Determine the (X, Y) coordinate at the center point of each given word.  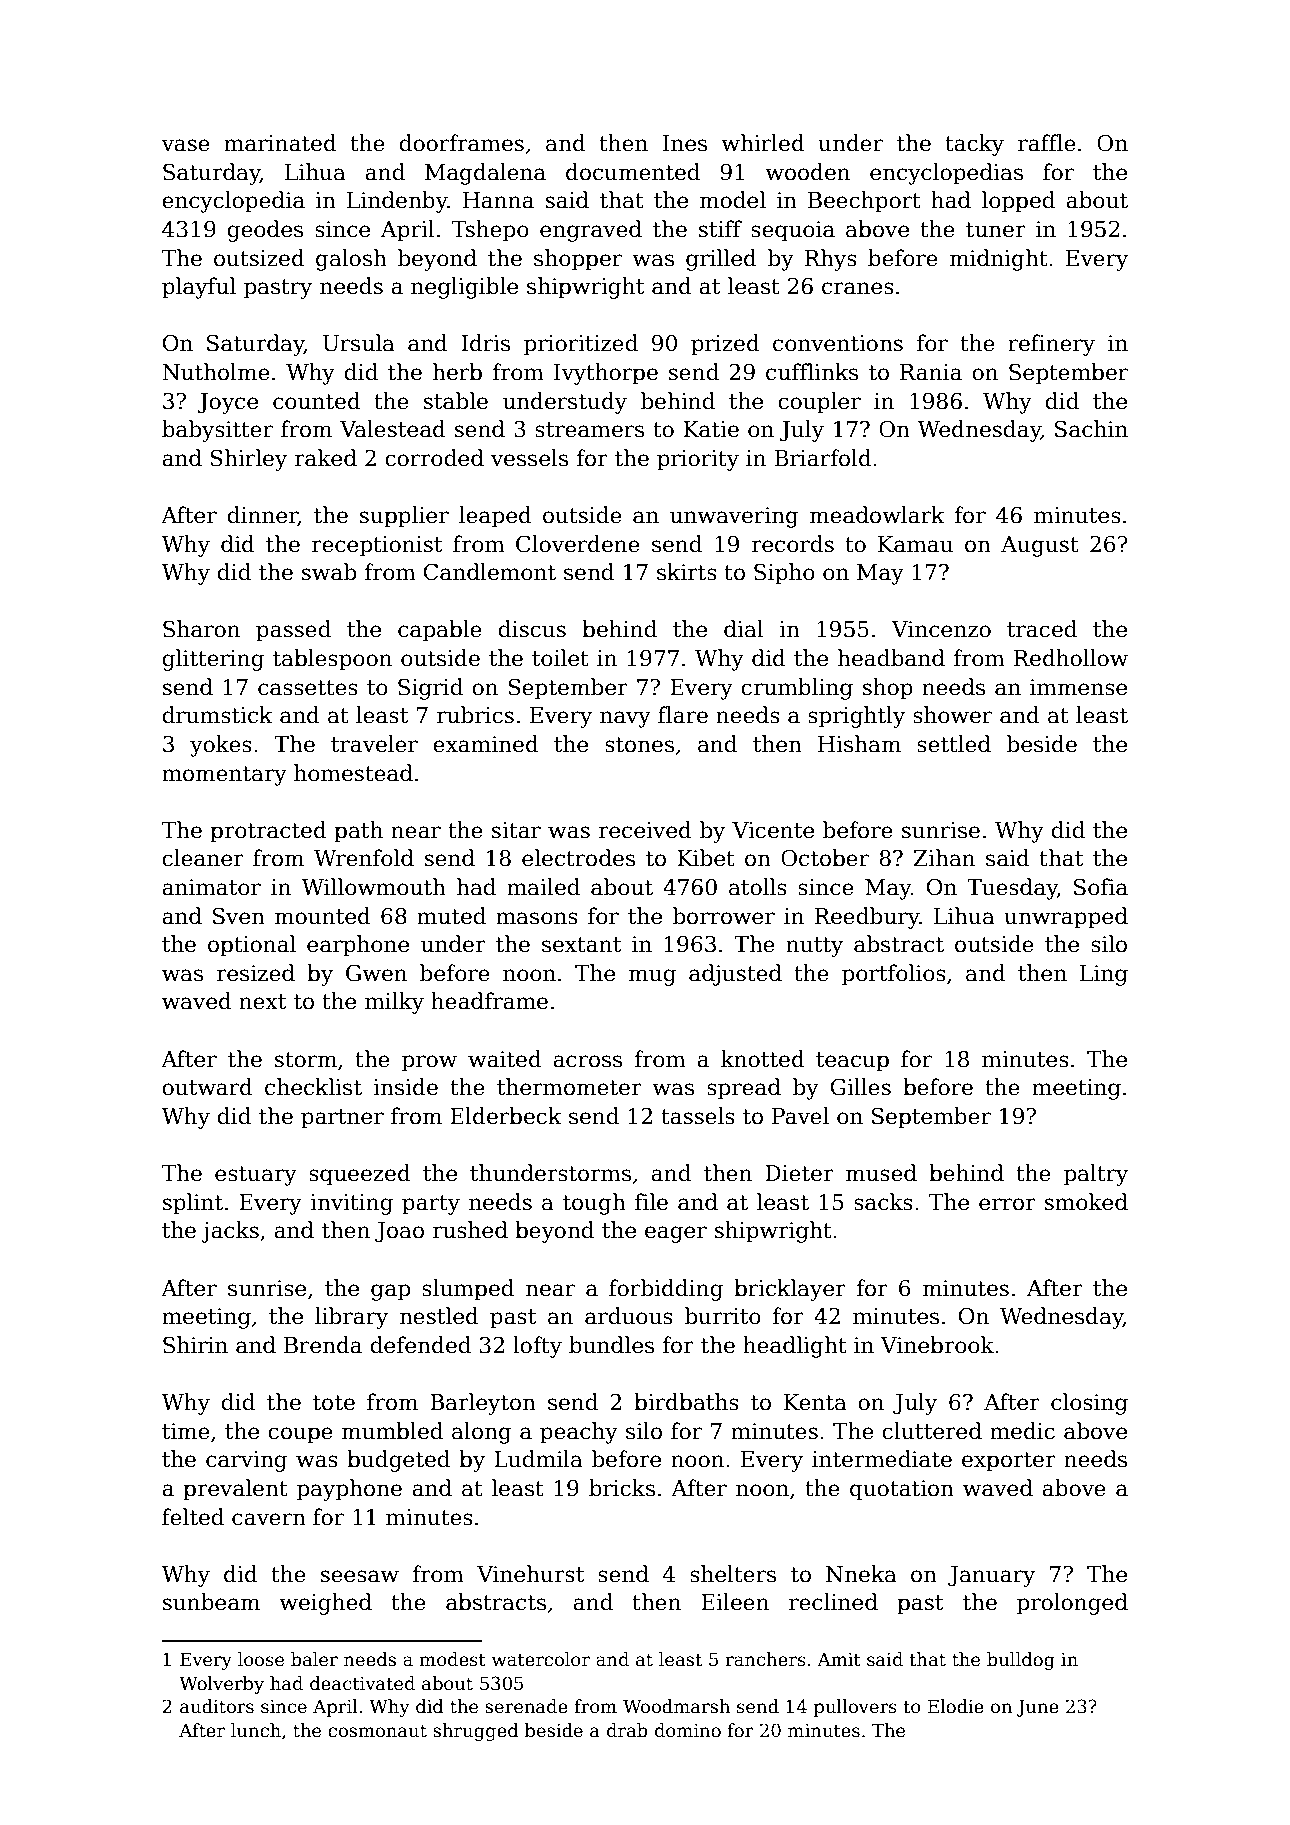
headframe (489, 1001)
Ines (685, 143)
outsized (259, 258)
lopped (1018, 202)
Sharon (201, 629)
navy (625, 719)
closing (1089, 1404)
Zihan (944, 858)
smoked (1086, 1202)
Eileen (735, 1602)
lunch (256, 1730)
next (262, 1002)
